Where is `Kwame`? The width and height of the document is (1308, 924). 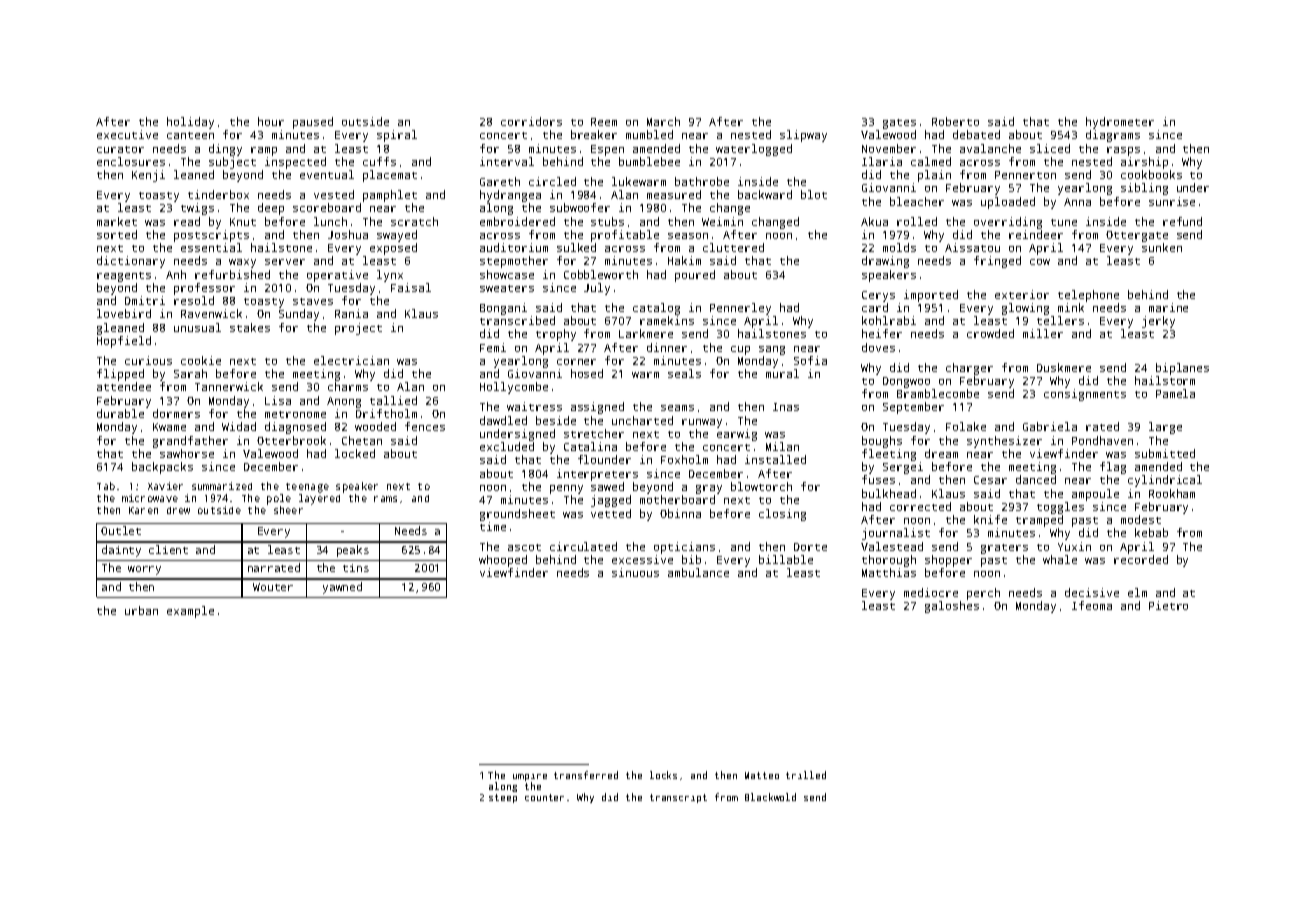 Kwame is located at coordinates (169, 427).
